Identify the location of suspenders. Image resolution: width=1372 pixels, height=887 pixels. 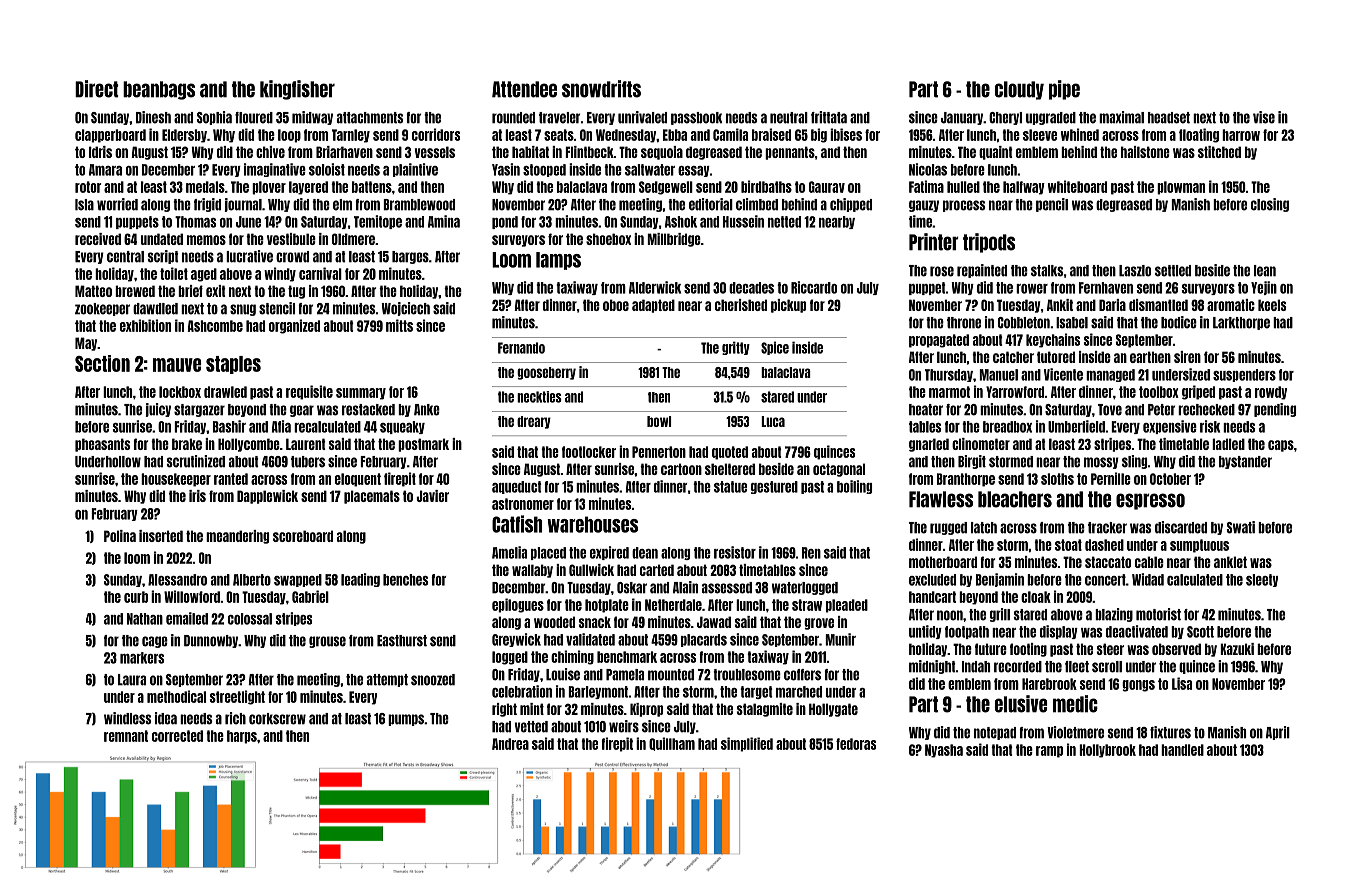
(1244, 375).
